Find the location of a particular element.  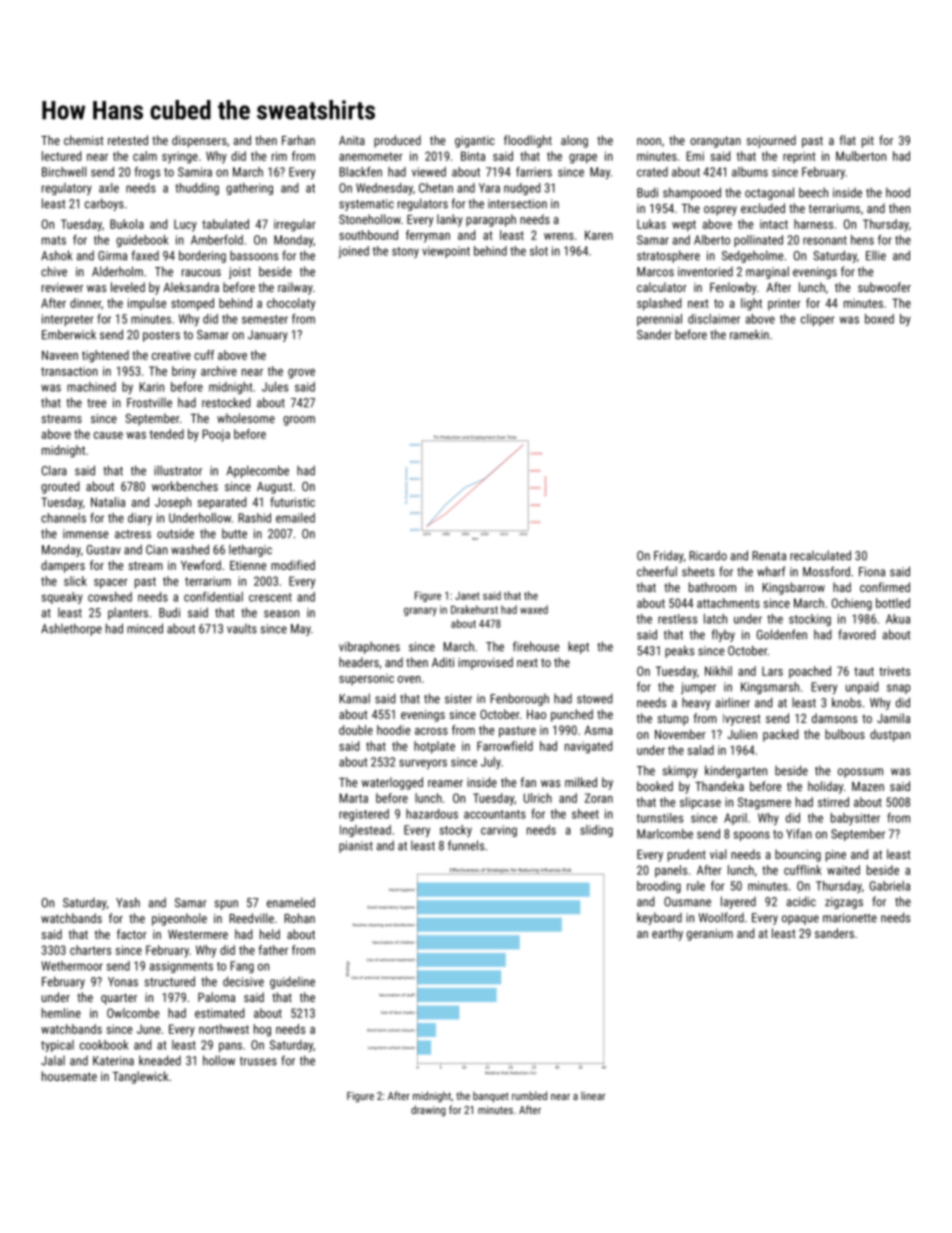

earthy is located at coordinates (667, 934).
